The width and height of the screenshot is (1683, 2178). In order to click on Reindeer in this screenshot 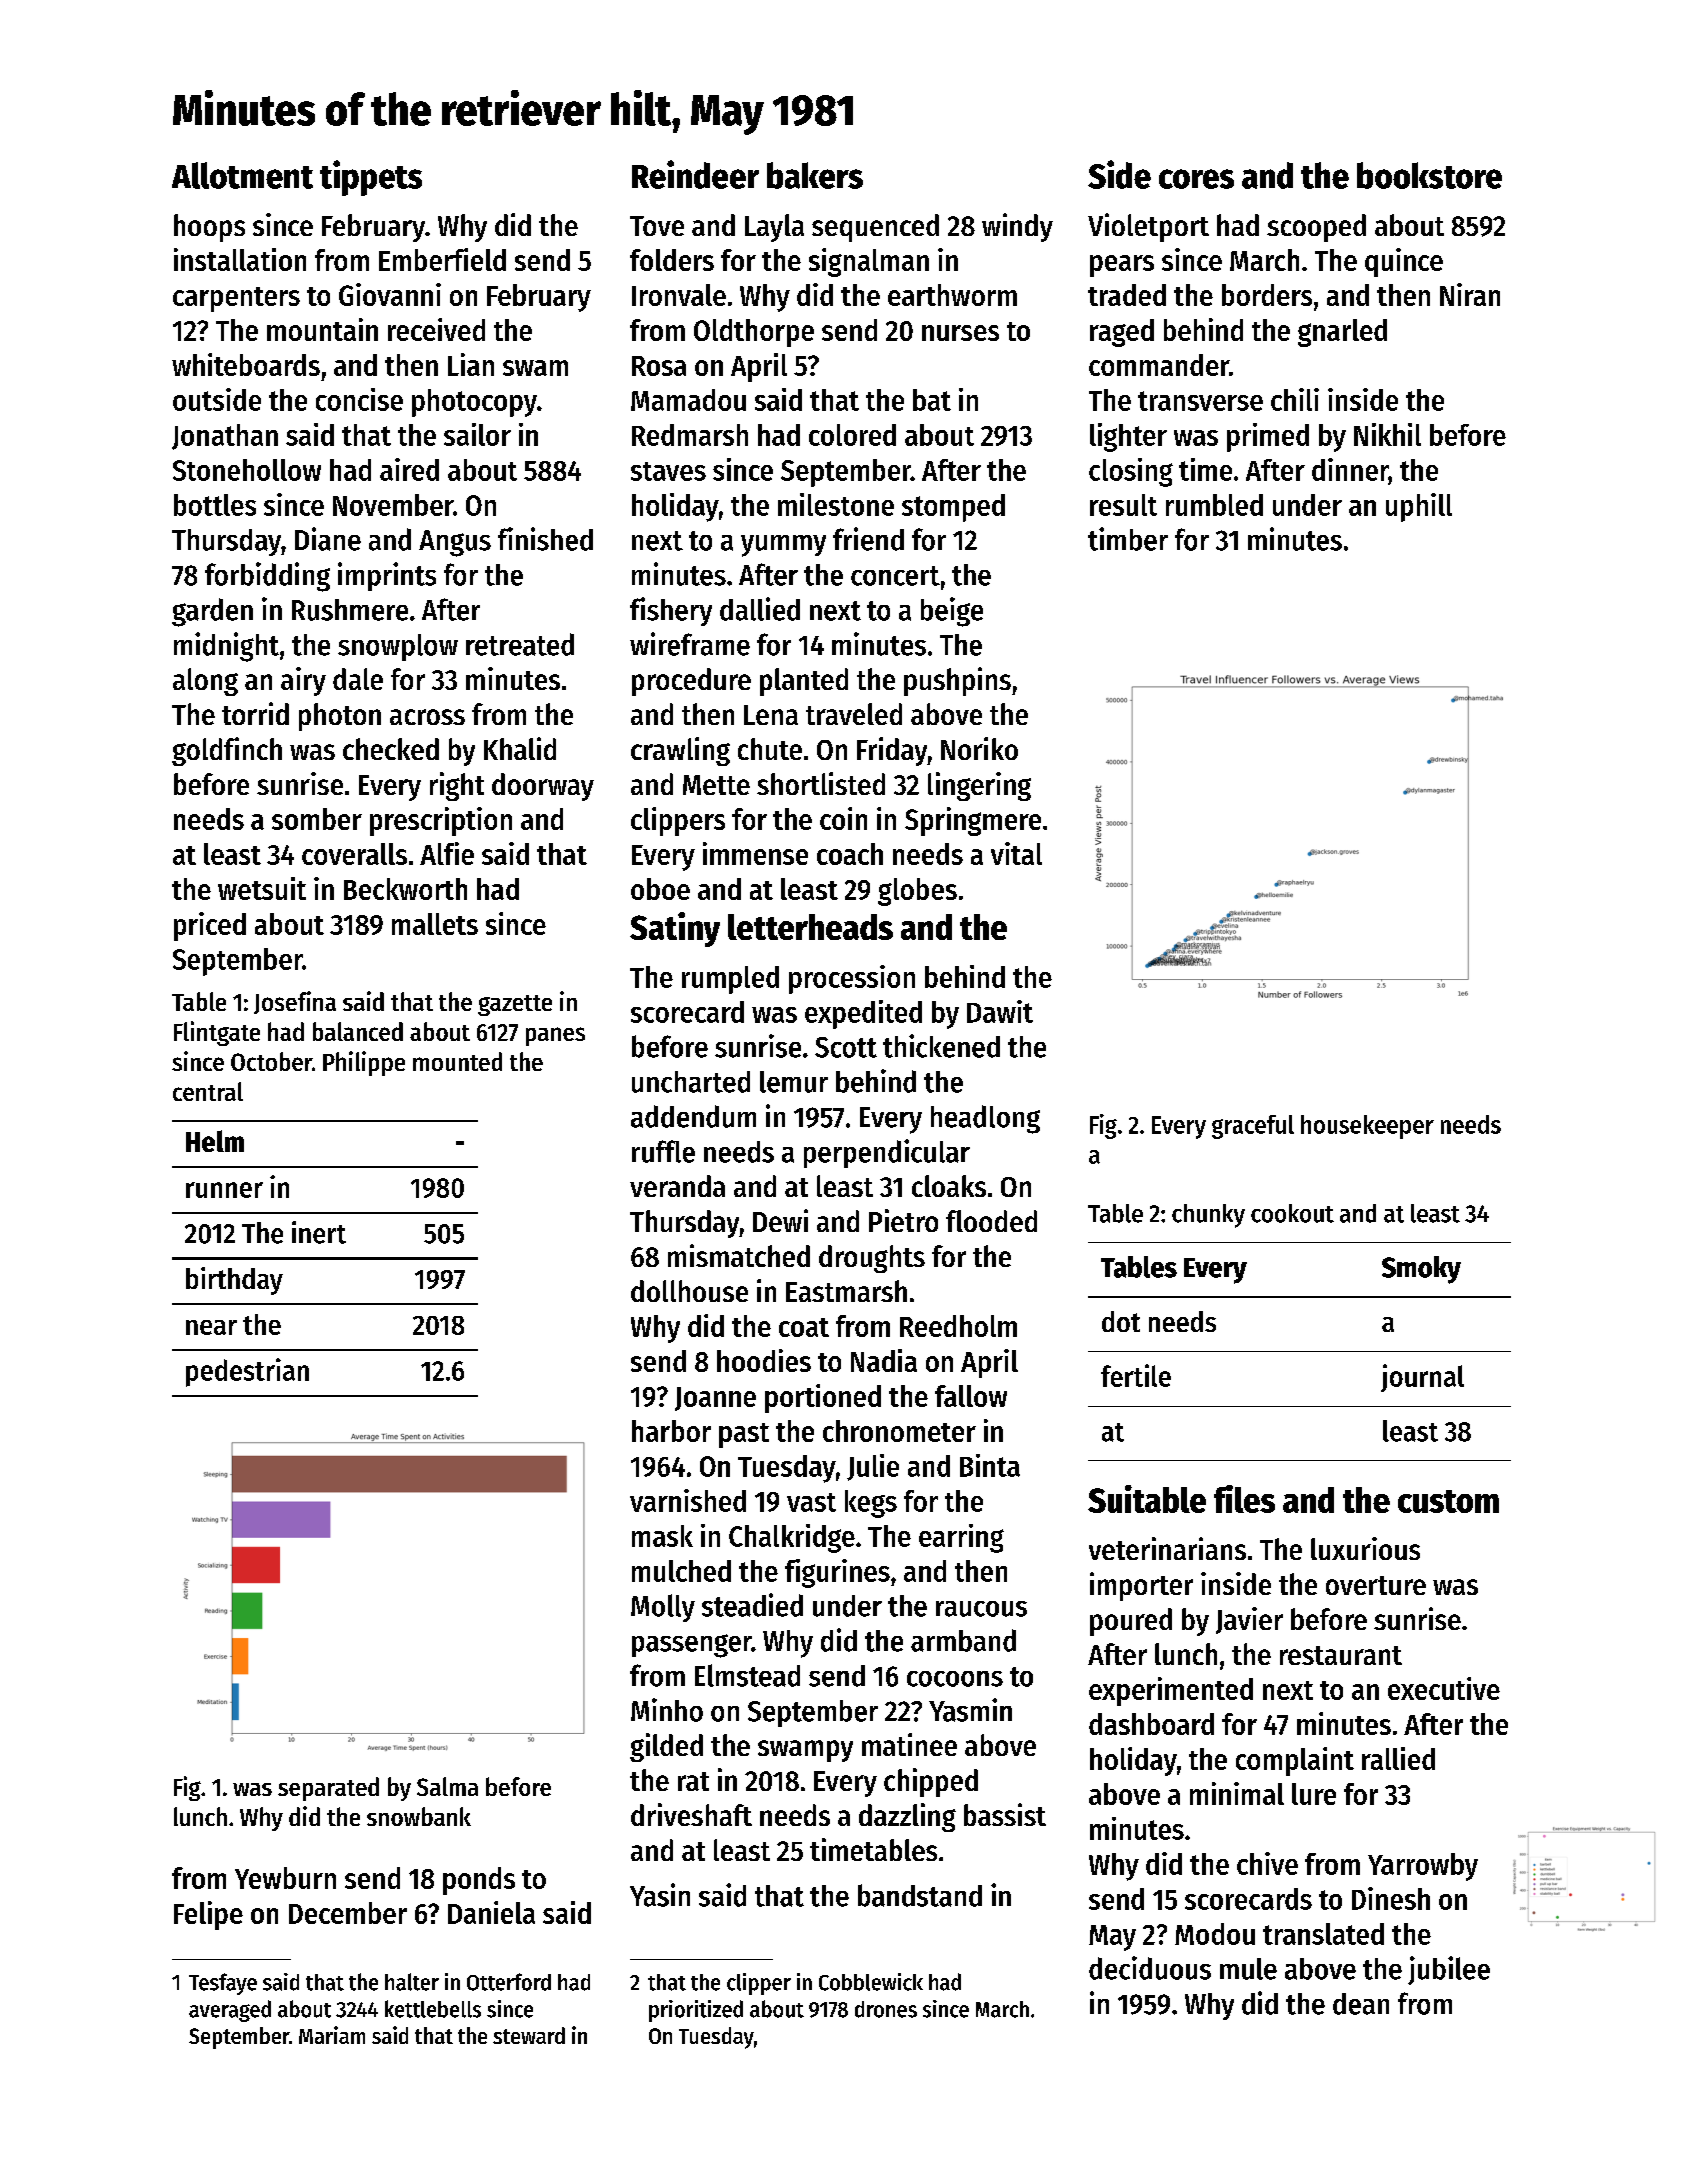, I will do `click(695, 174)`.
